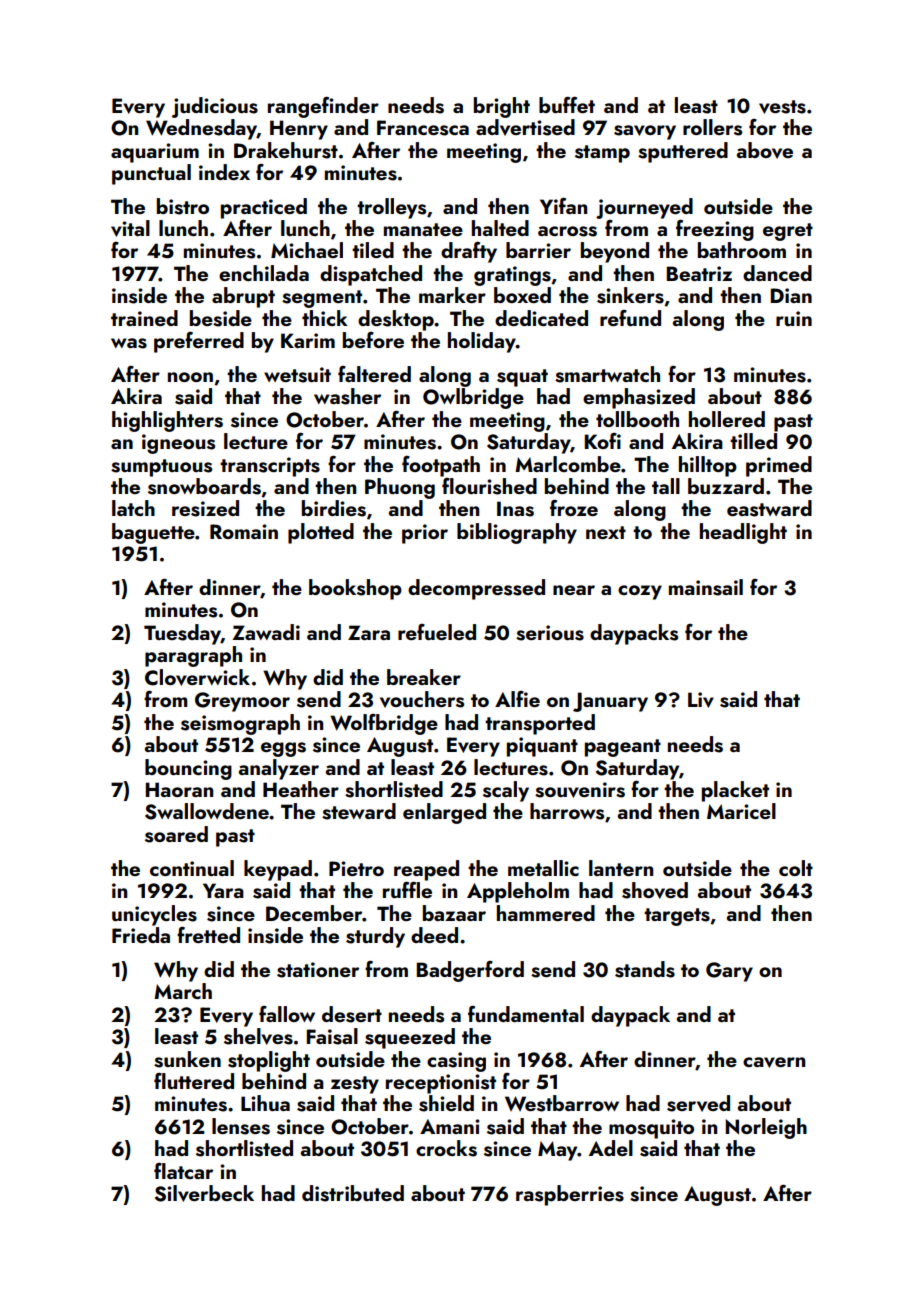 This image has width=924, height=1314. Describe the element at coordinates (151, 174) in the image. I see `punctual` at that location.
